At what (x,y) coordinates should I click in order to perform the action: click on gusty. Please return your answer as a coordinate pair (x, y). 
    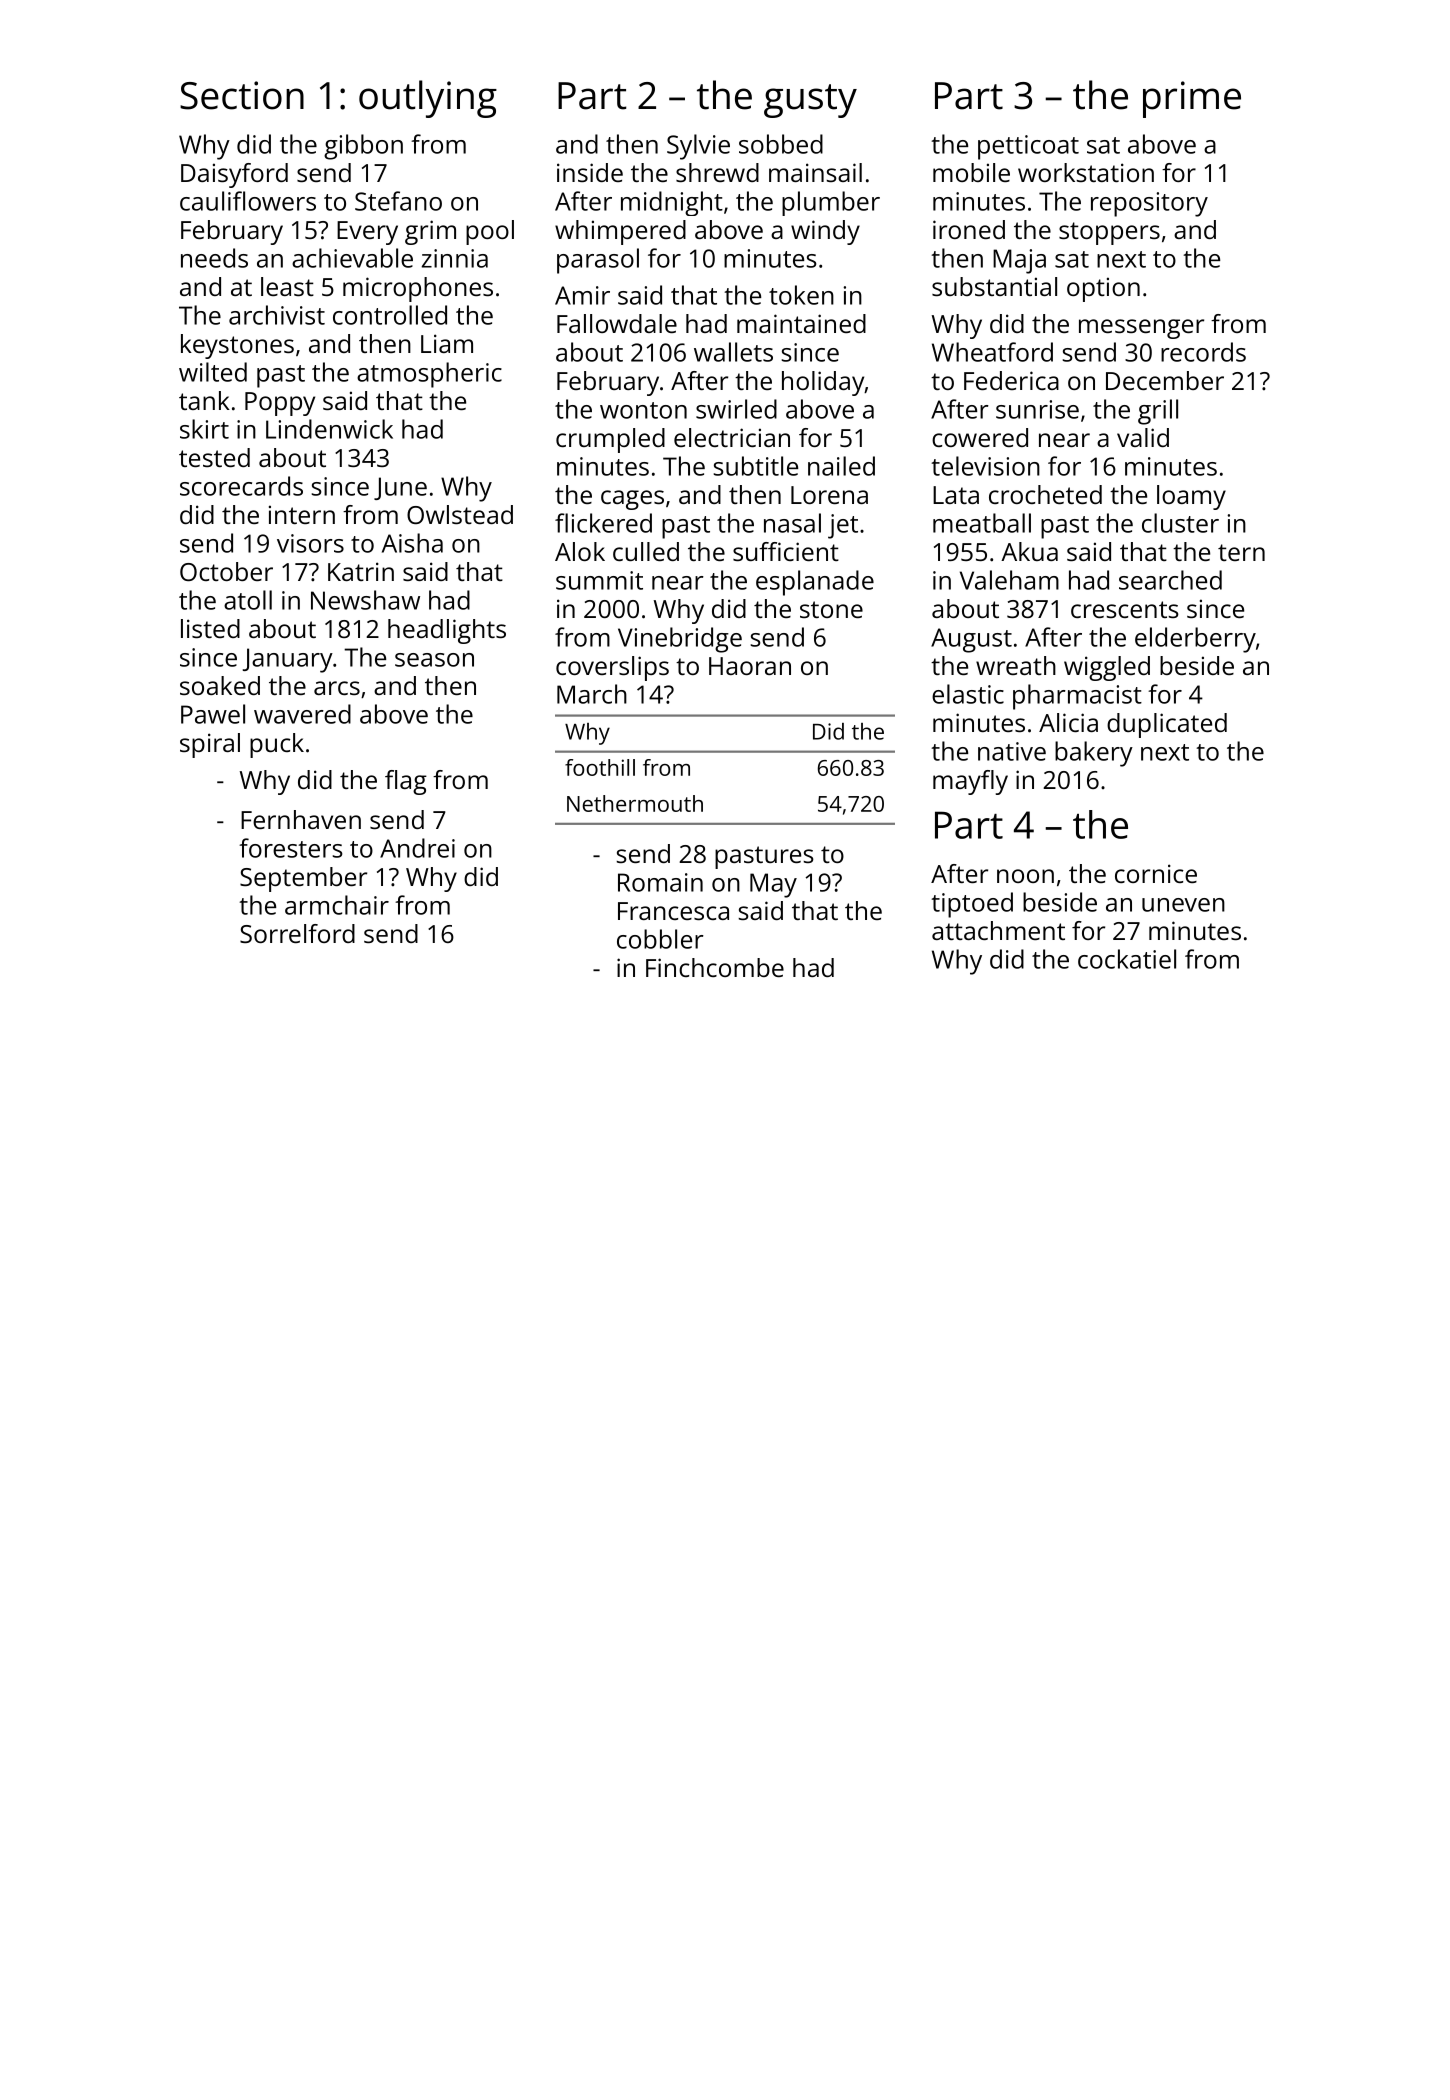
    Looking at the image, I should click on (810, 101).
